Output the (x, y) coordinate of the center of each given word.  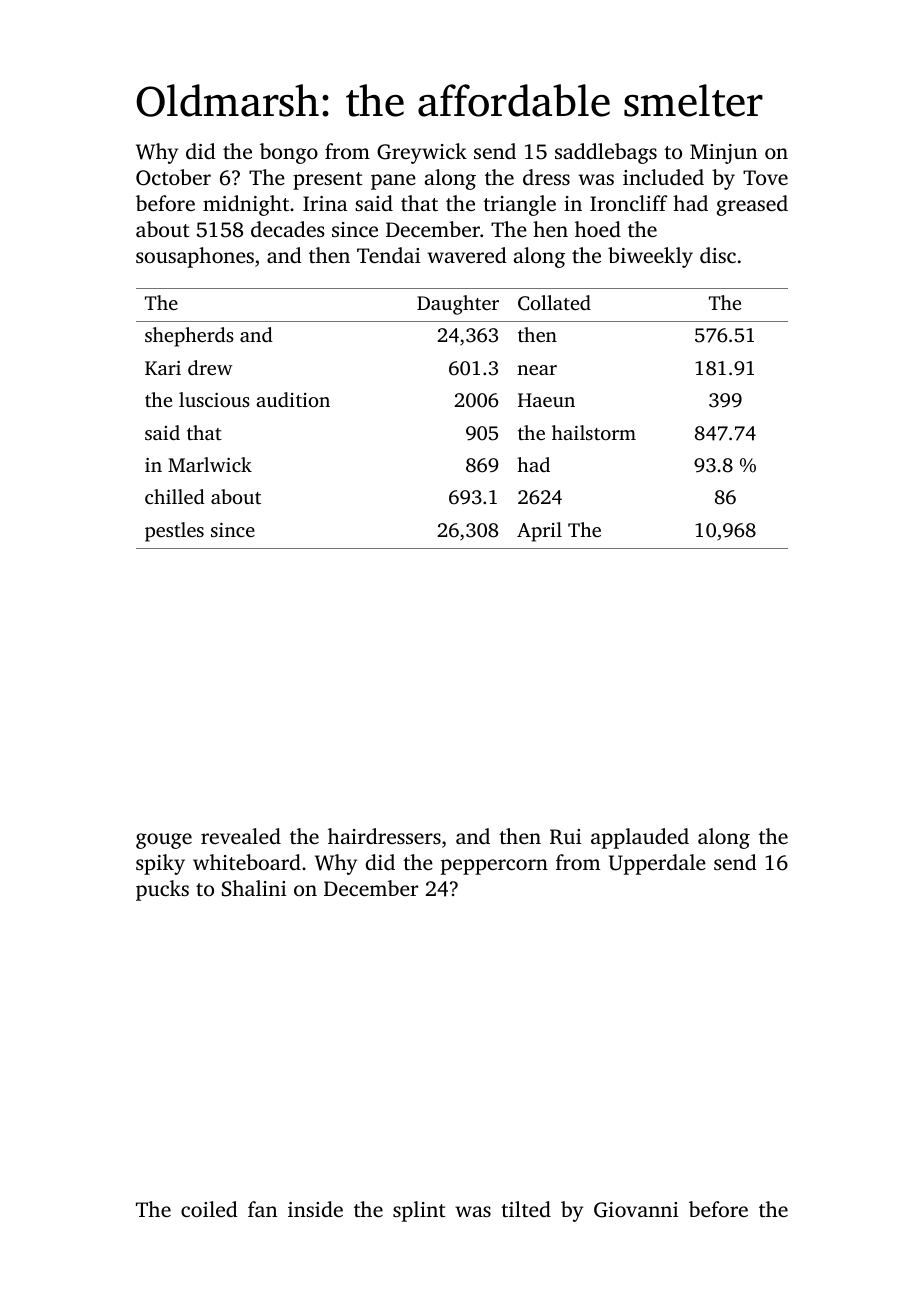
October (173, 177)
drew (210, 367)
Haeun (546, 400)
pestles (174, 532)
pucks (162, 890)
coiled (209, 1209)
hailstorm (594, 432)
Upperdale (657, 864)
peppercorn (494, 867)
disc (718, 255)
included (663, 177)
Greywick (422, 153)
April (539, 532)
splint (419, 1211)
